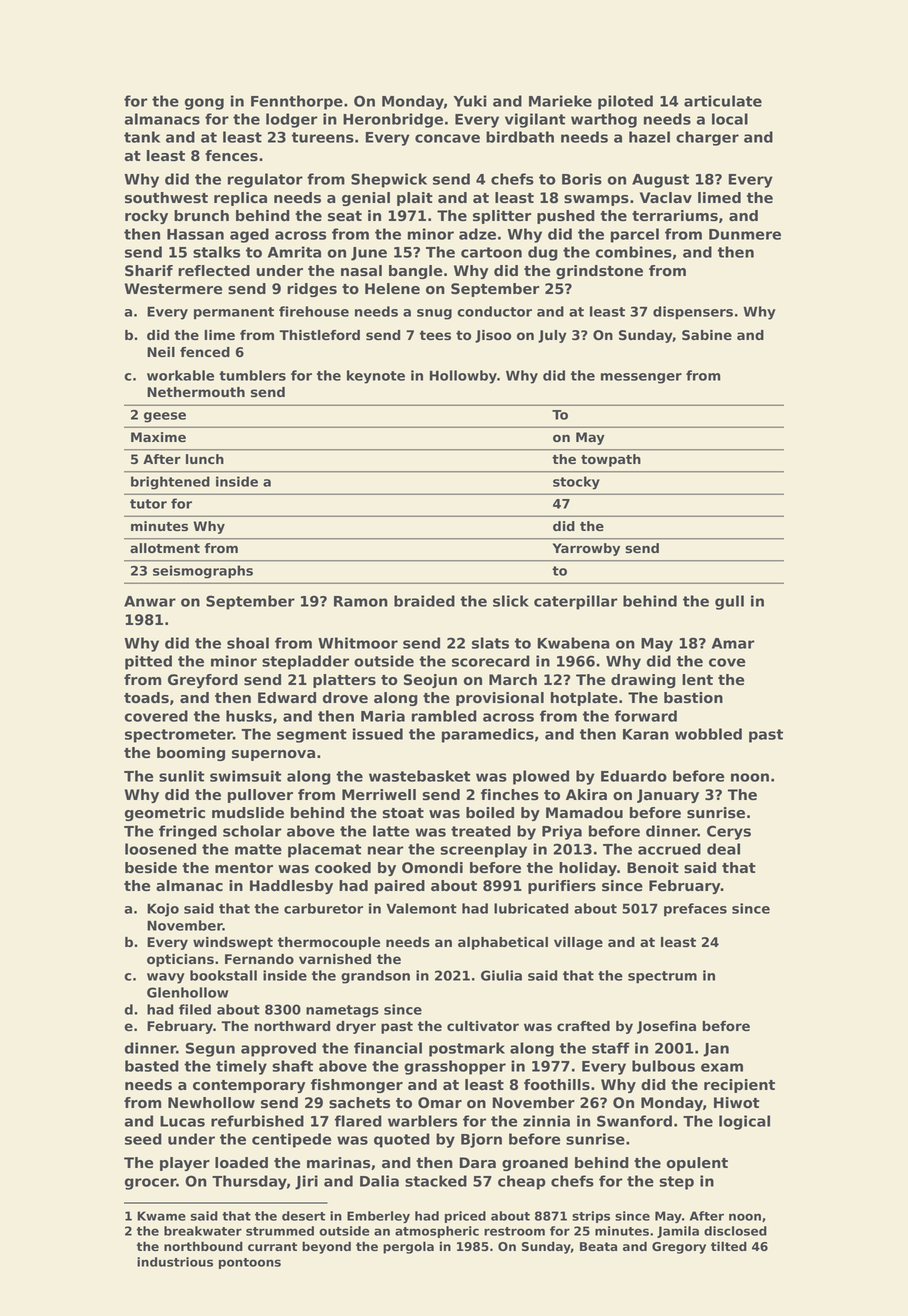  I want to click on plowed, so click(541, 777).
